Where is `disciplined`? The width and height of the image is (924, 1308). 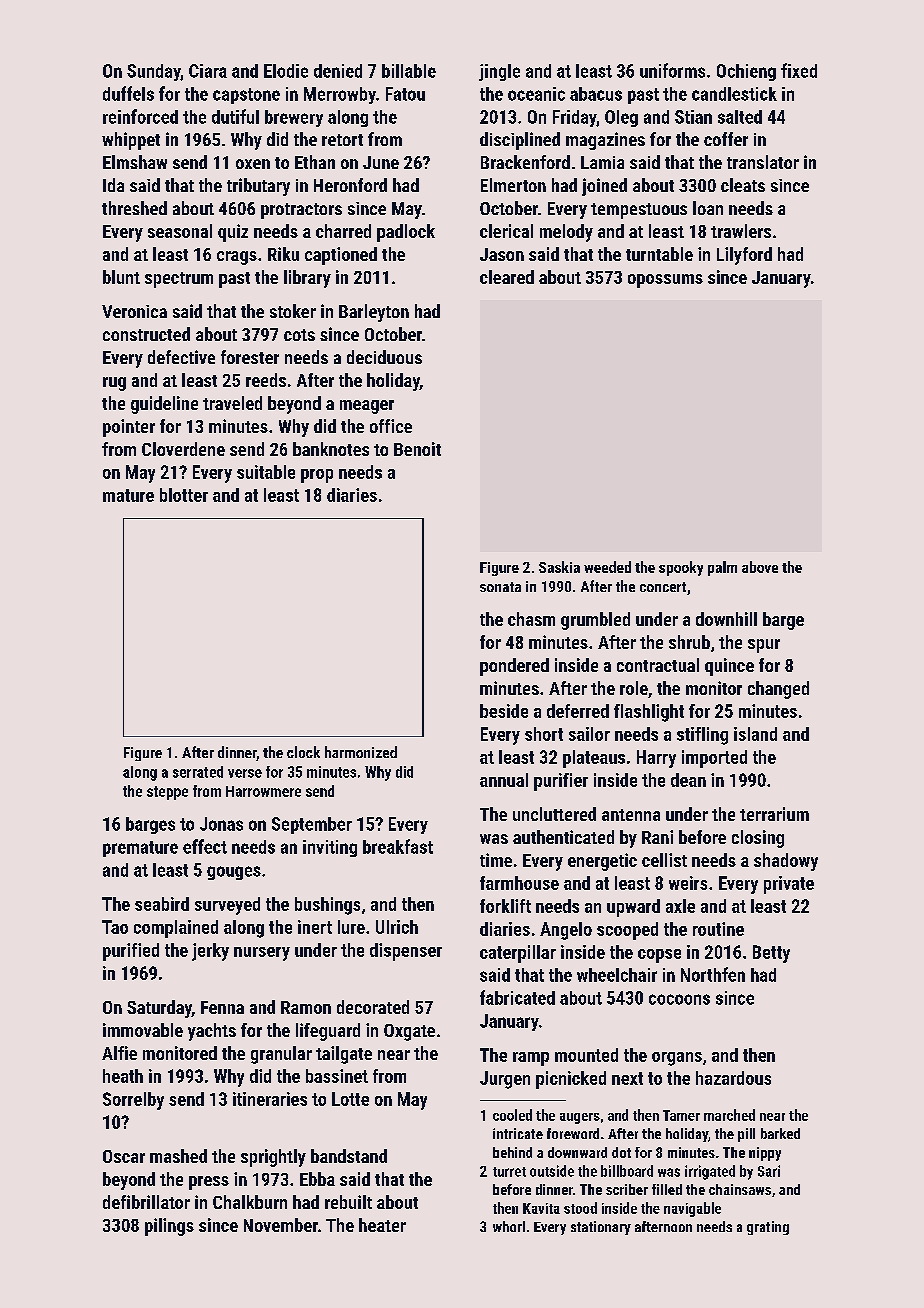
disciplined is located at coordinates (520, 141).
